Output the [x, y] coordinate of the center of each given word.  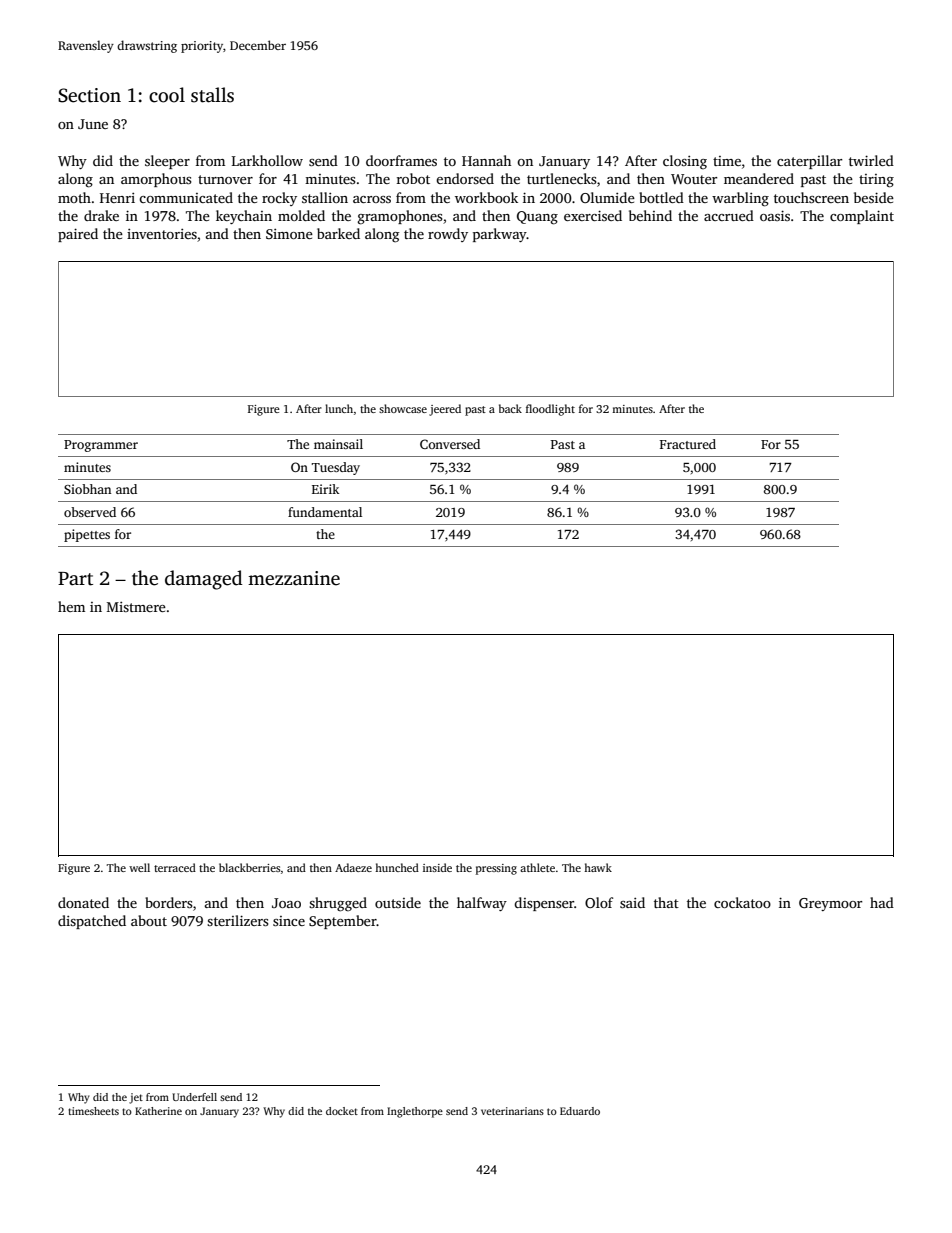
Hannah [486, 160]
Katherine [158, 1111]
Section [89, 95]
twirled [871, 160]
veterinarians [512, 1111]
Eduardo [580, 1111]
